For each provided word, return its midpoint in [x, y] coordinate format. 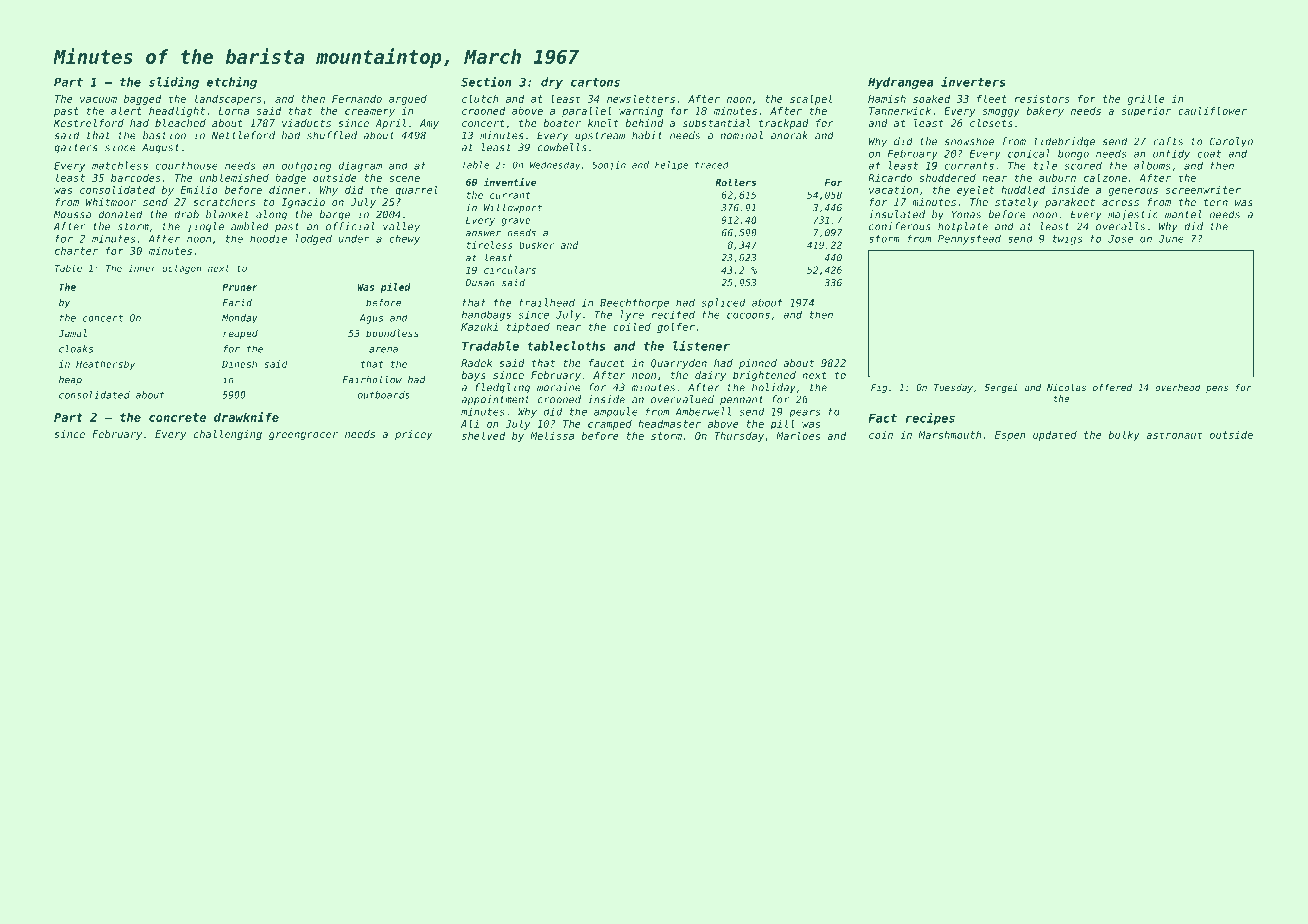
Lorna [234, 111]
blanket [227, 214]
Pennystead [969, 239]
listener [701, 346]
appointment [495, 400]
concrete [177, 417]
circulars [510, 270]
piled [395, 288]
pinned [758, 364]
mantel [1183, 214]
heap [70, 380]
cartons [595, 82]
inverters [973, 81]
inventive [510, 182]
